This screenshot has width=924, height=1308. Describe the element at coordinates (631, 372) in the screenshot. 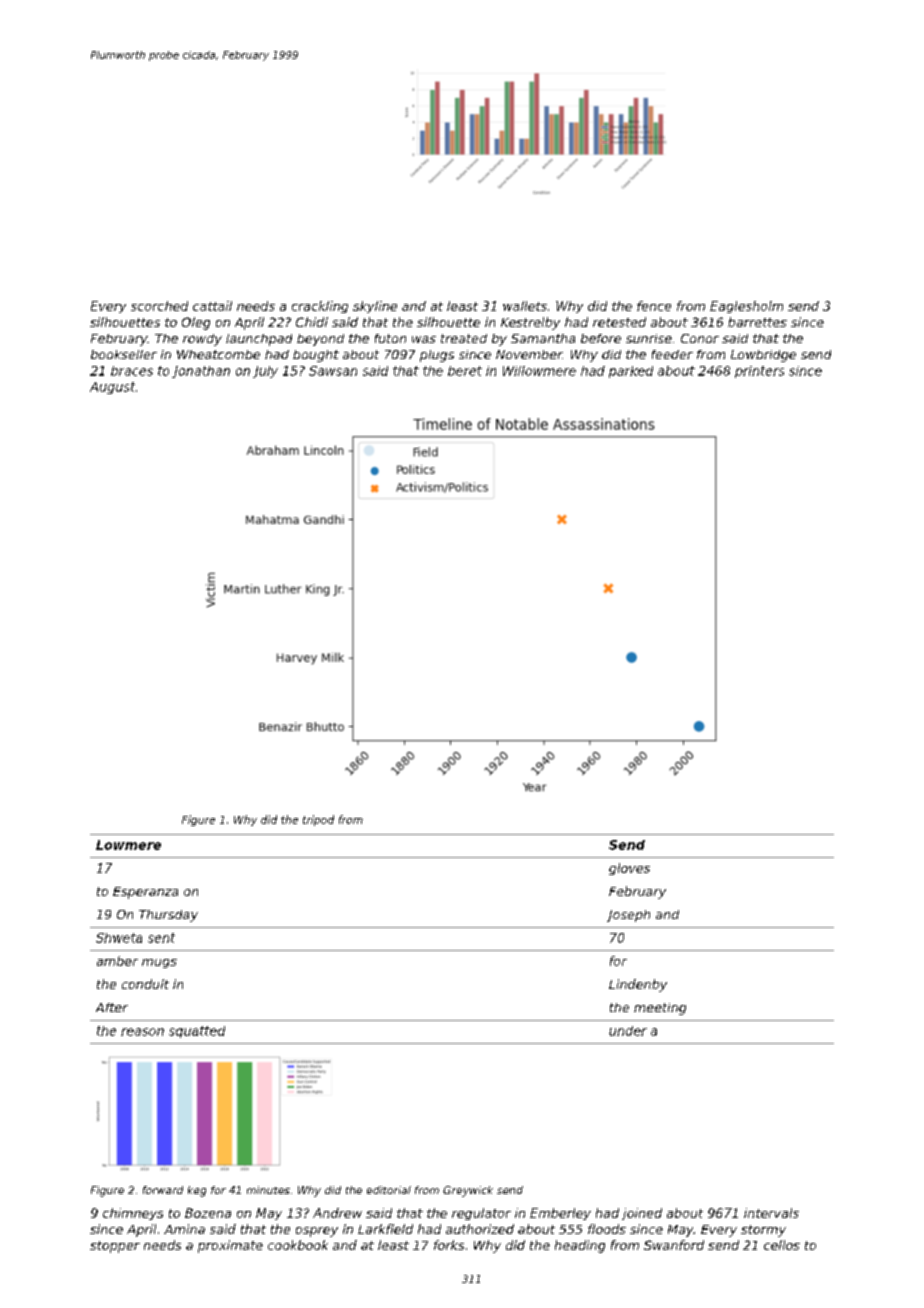

I see `parked` at that location.
